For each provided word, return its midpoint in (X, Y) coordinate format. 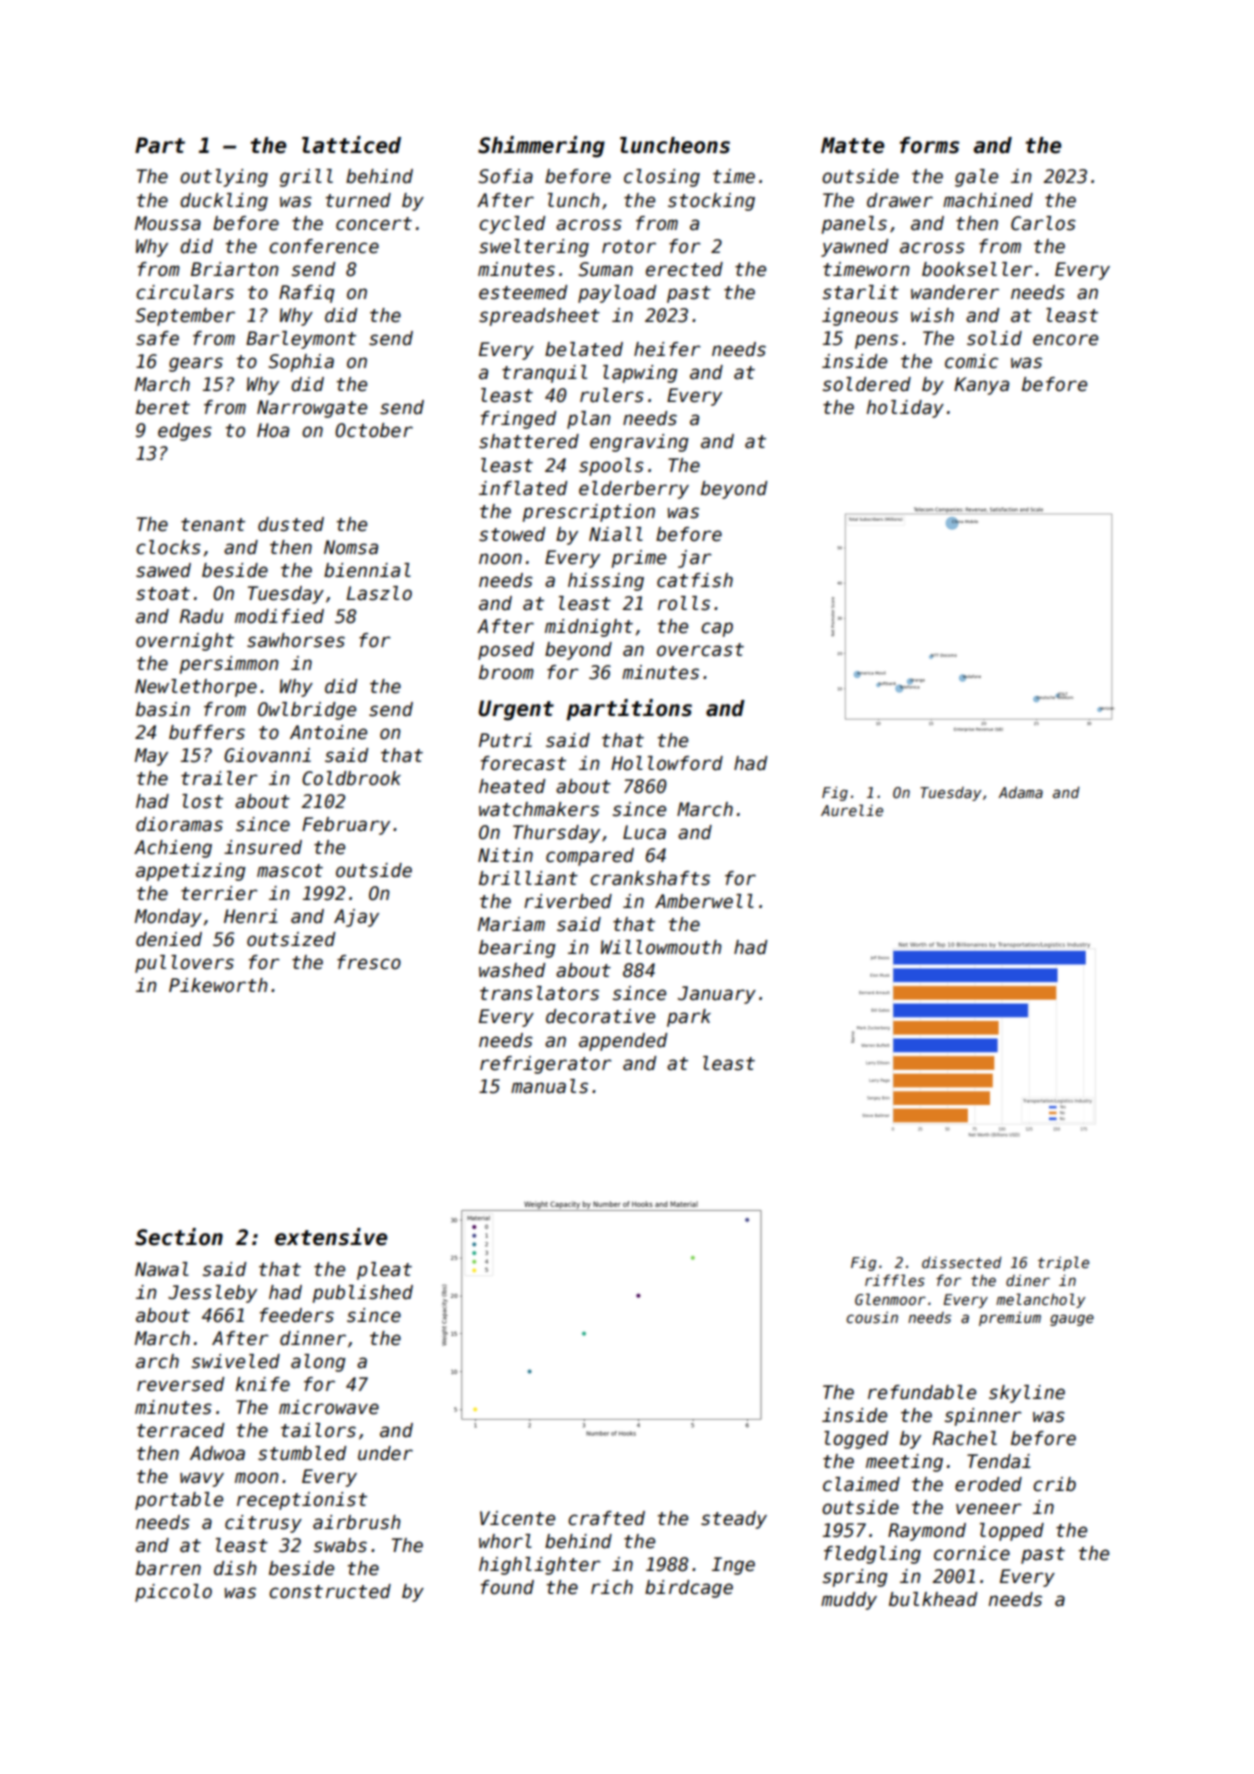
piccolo (173, 1593)
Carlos (1043, 223)
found (507, 1587)
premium (1010, 1318)
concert (374, 224)
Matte (852, 145)
